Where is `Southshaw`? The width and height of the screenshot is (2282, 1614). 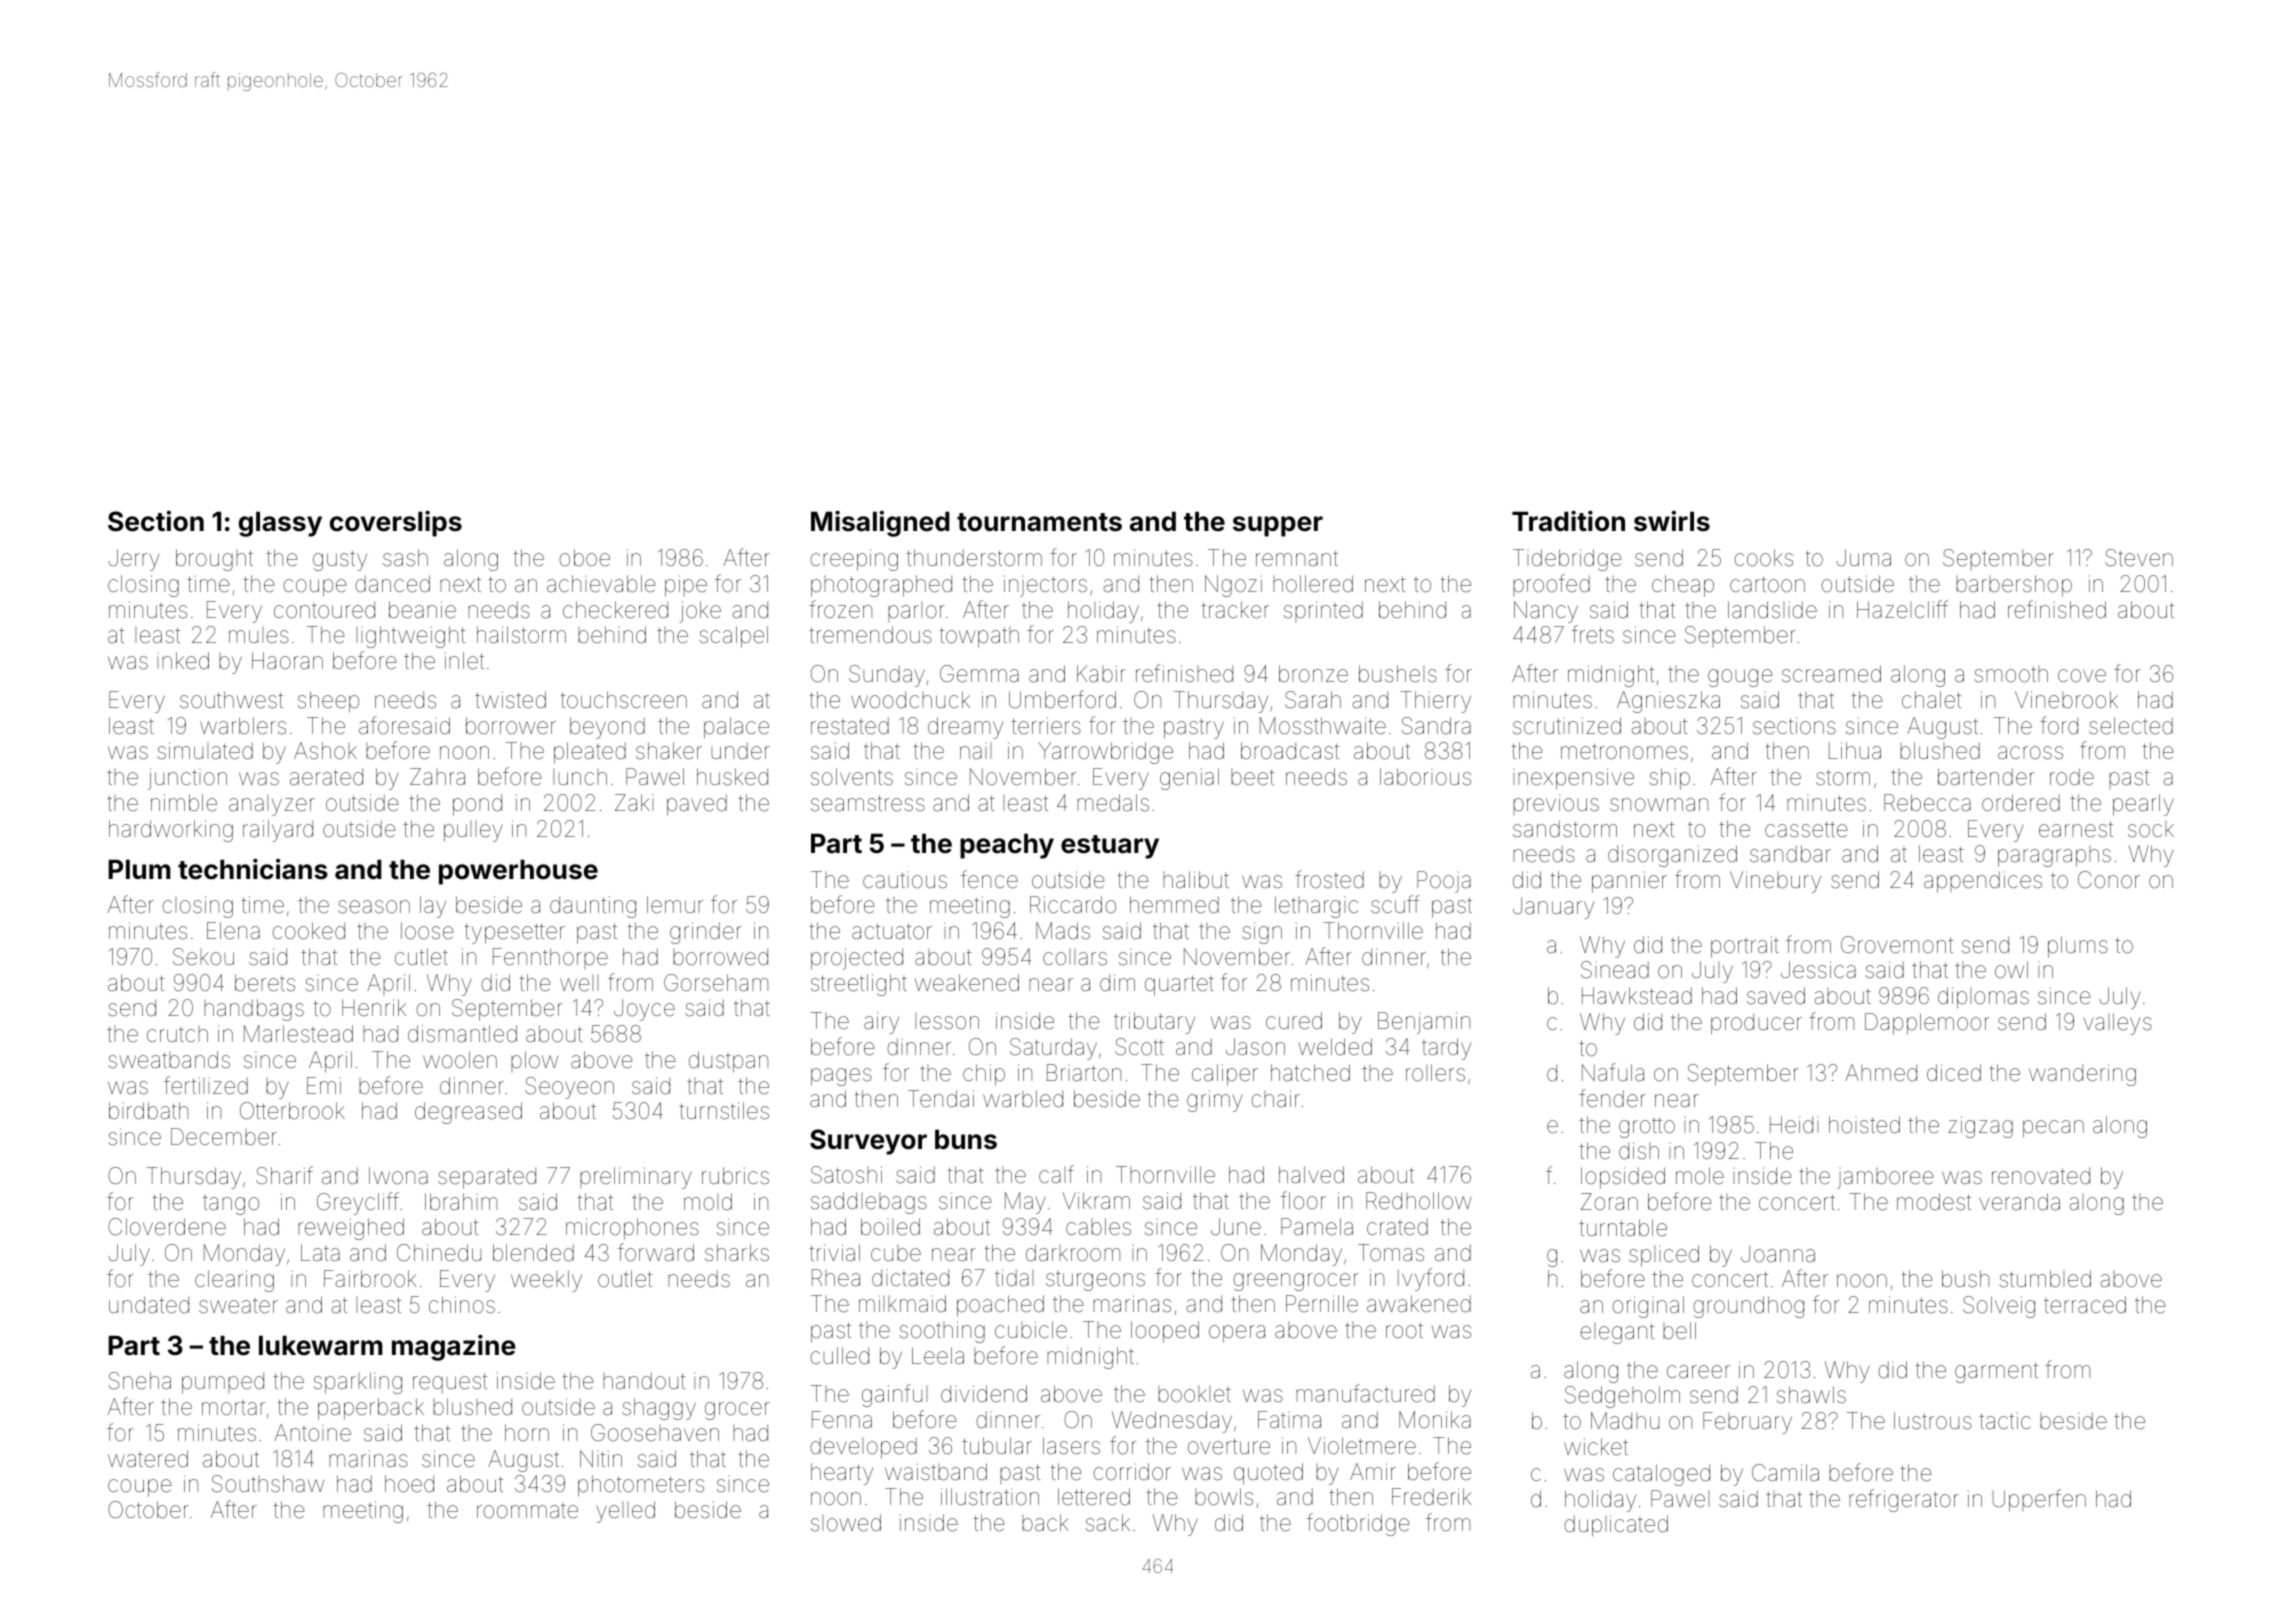 Southshaw is located at coordinates (268, 1484).
